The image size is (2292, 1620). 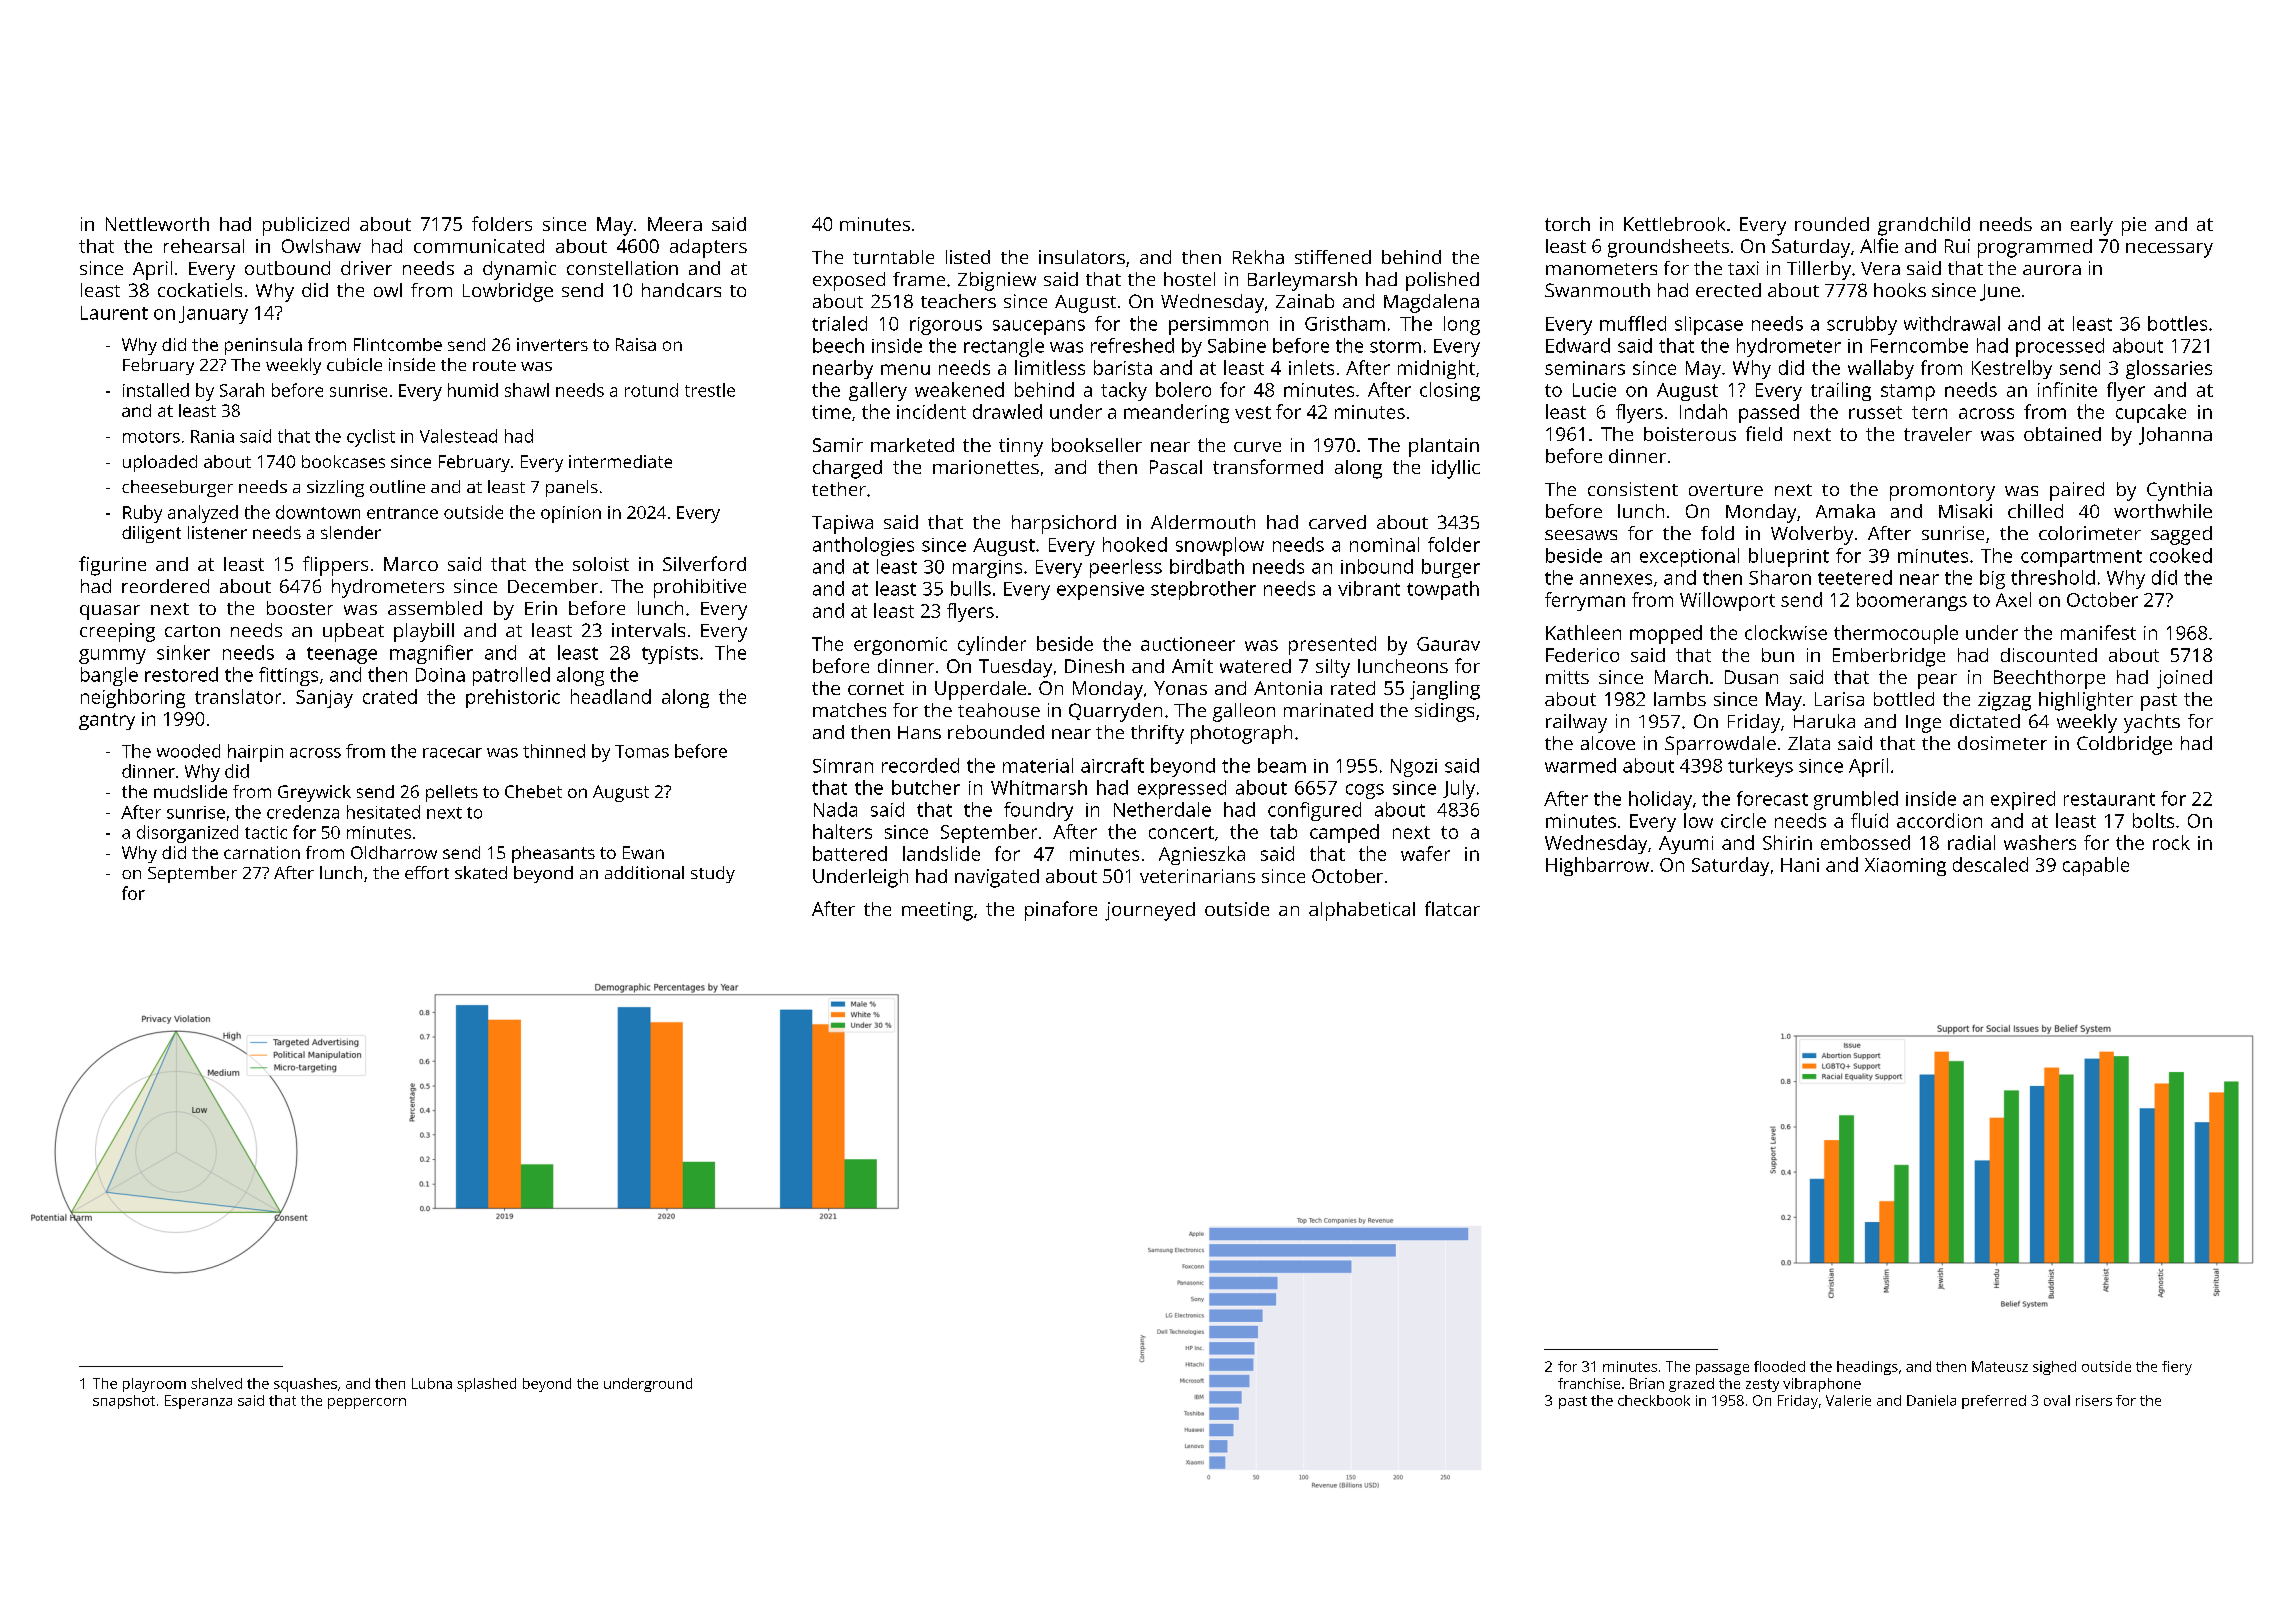 What do you see at coordinates (486, 1385) in the screenshot?
I see `splashed` at bounding box center [486, 1385].
